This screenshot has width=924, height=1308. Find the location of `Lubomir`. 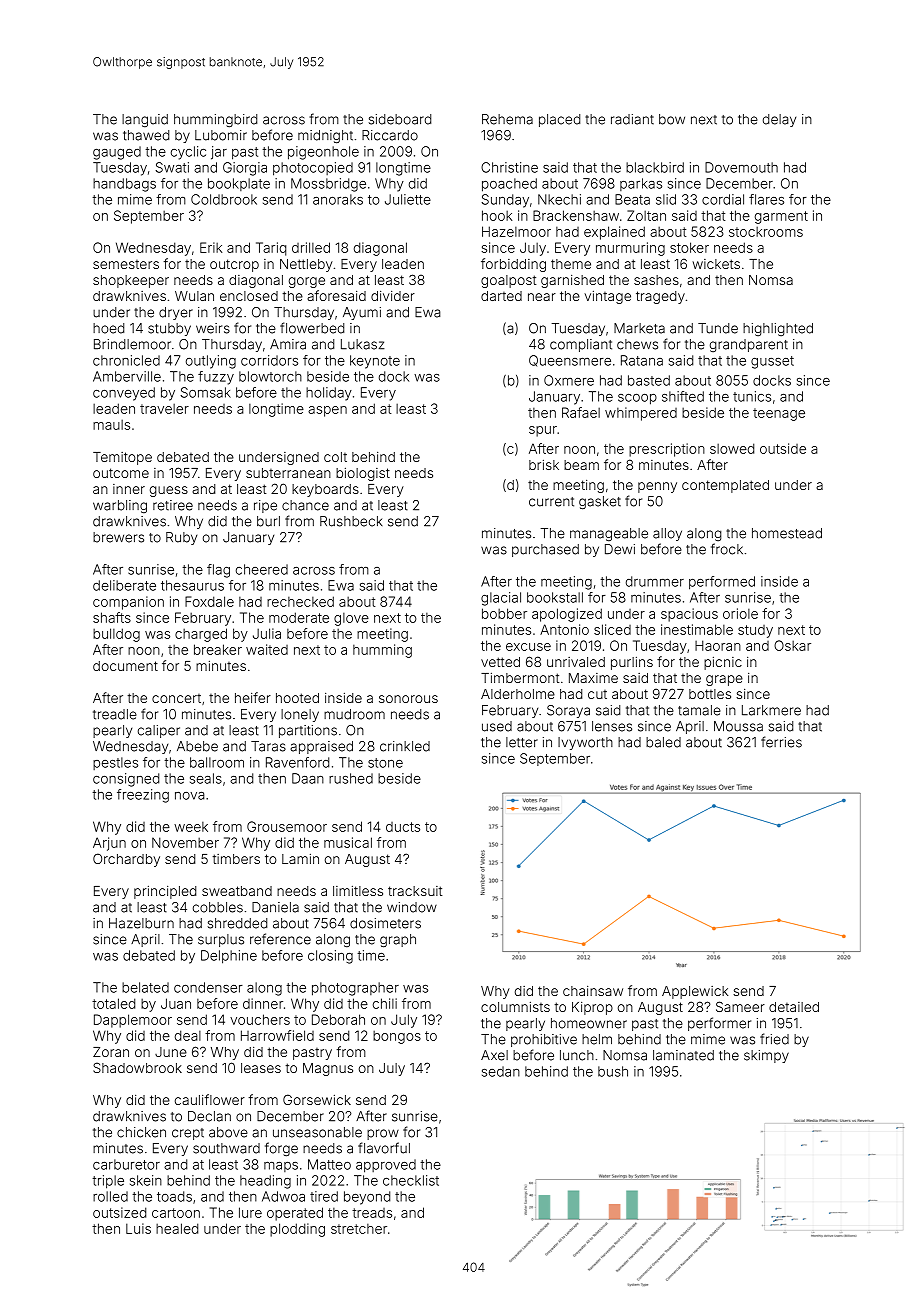

Lubomir is located at coordinates (221, 135).
